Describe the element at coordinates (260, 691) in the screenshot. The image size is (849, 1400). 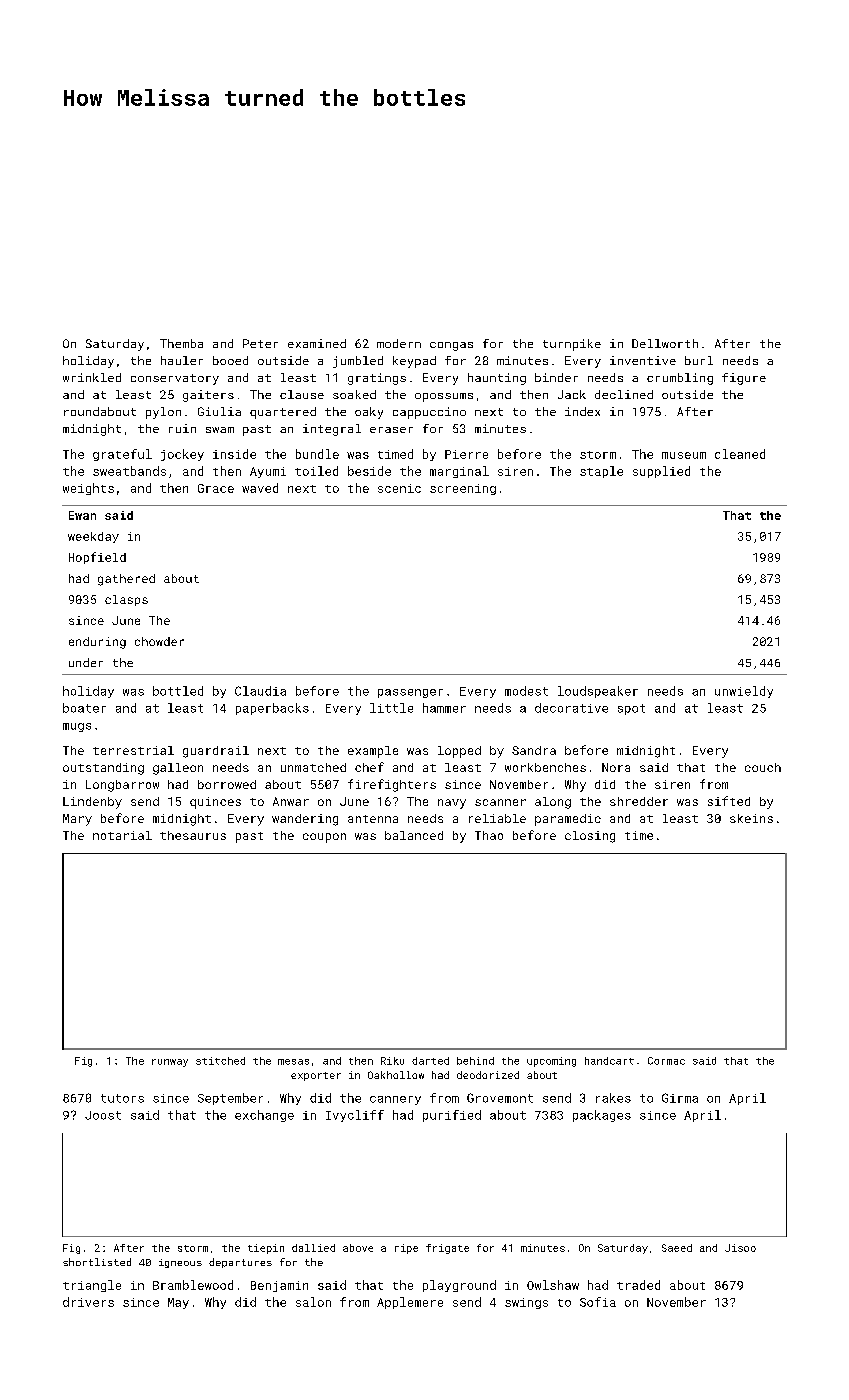
I see `Claudia` at that location.
